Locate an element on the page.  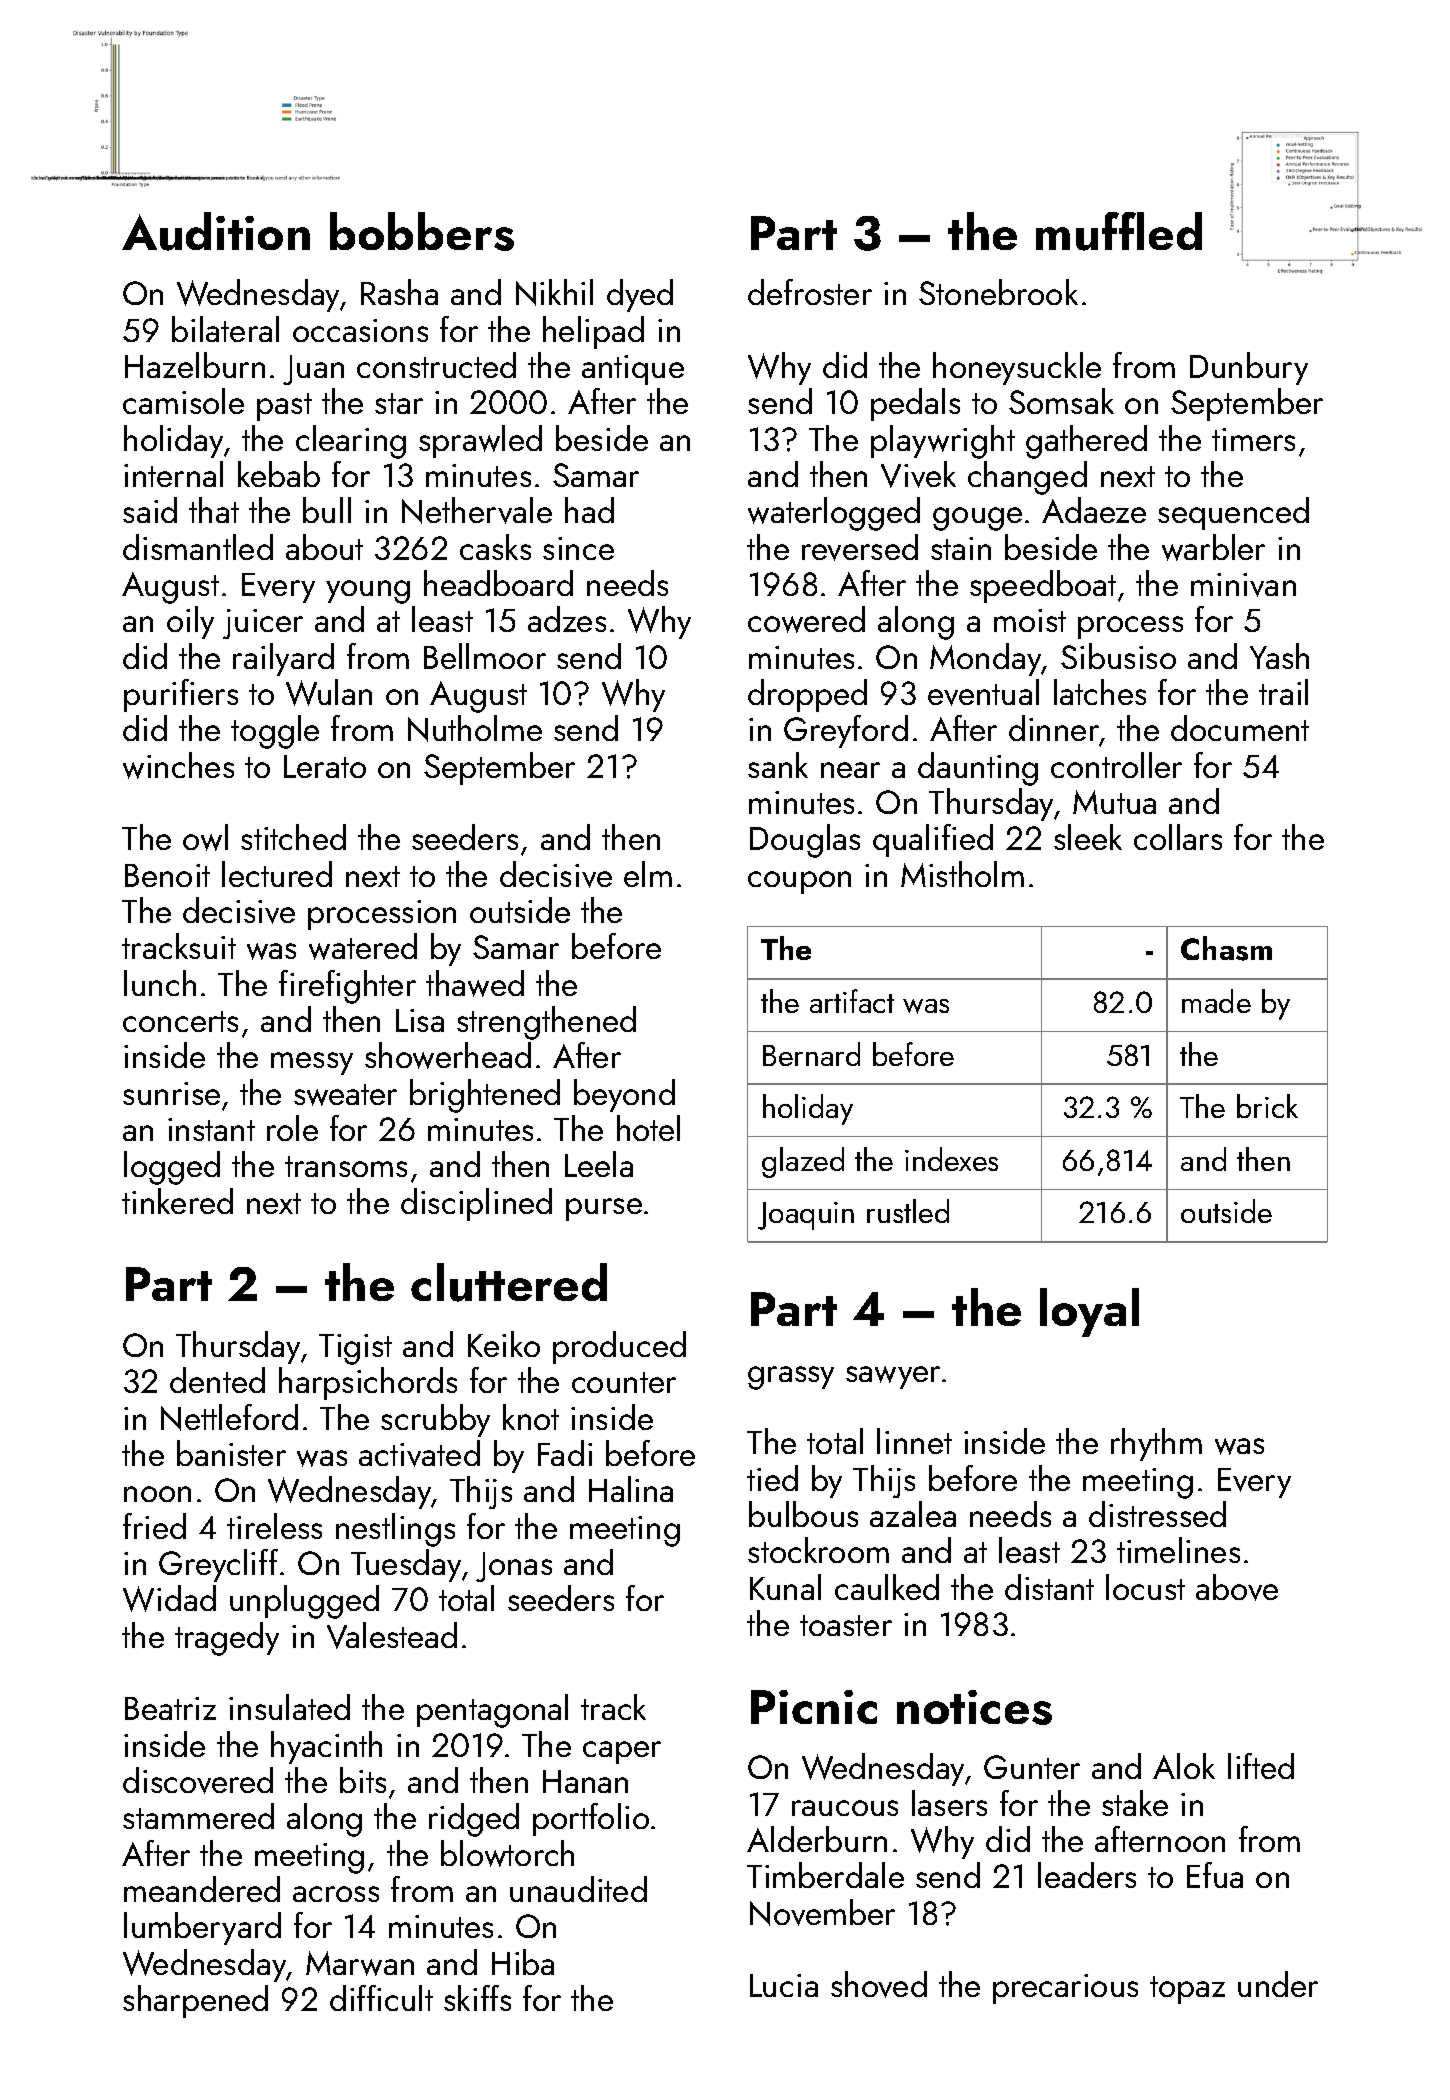
topaz is located at coordinates (1187, 1990).
